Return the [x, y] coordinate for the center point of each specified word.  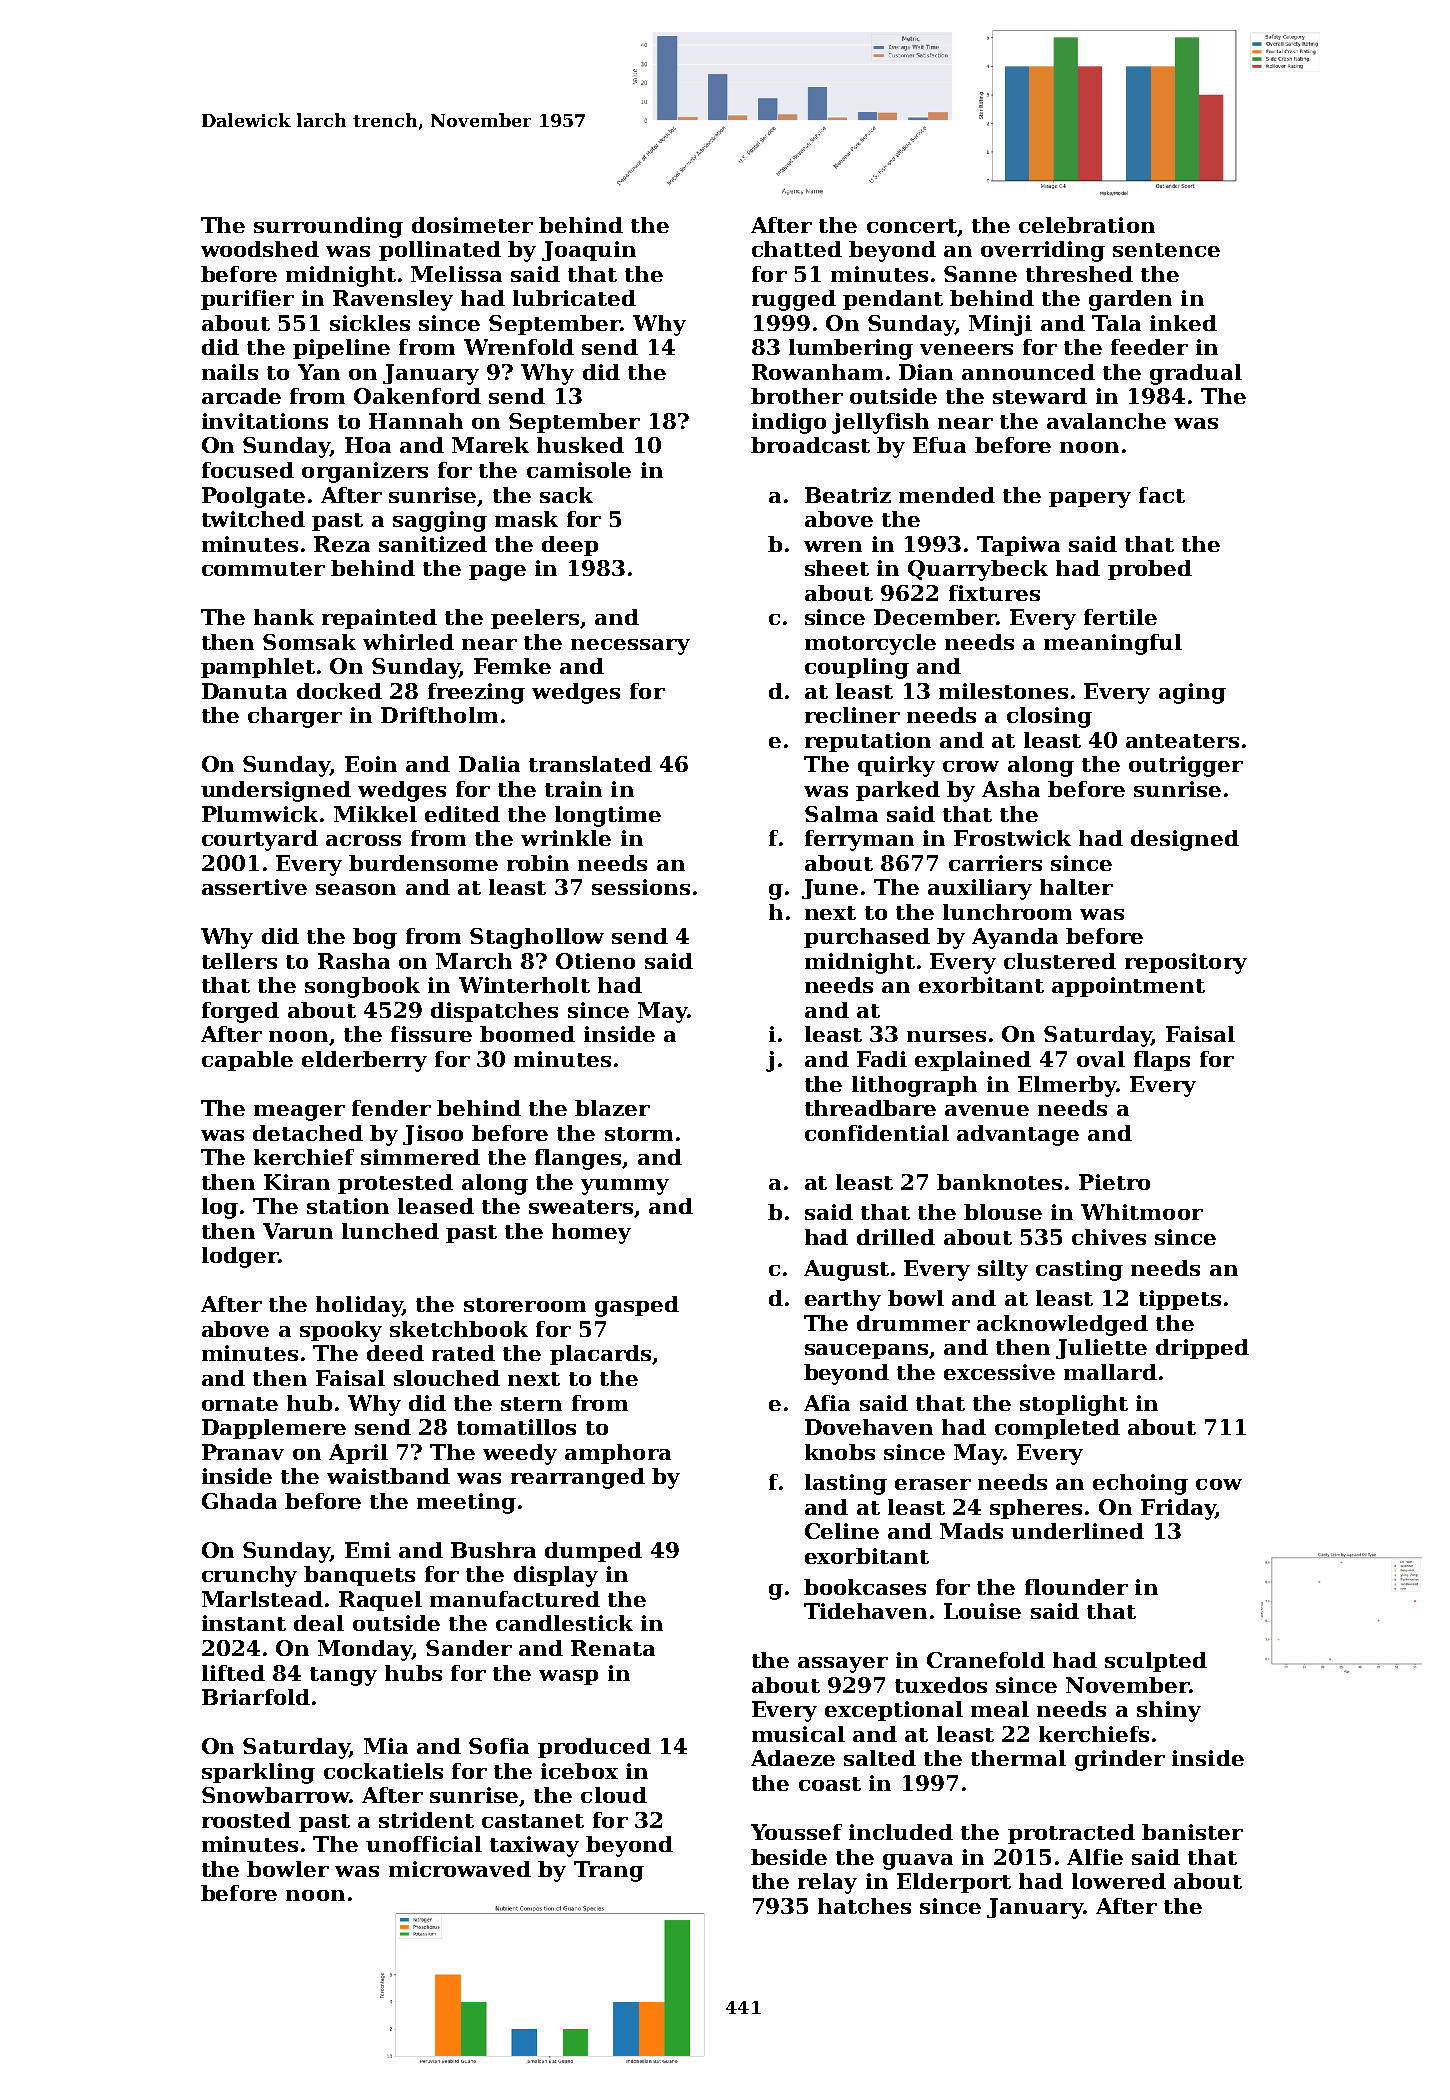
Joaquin [589, 251]
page [497, 573]
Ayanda [1015, 938]
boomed [527, 1034]
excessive [999, 1372]
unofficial [424, 1844]
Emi [368, 1550]
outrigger [1186, 766]
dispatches [494, 1012]
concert [912, 226]
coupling [857, 668]
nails [230, 372]
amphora [618, 1454]
